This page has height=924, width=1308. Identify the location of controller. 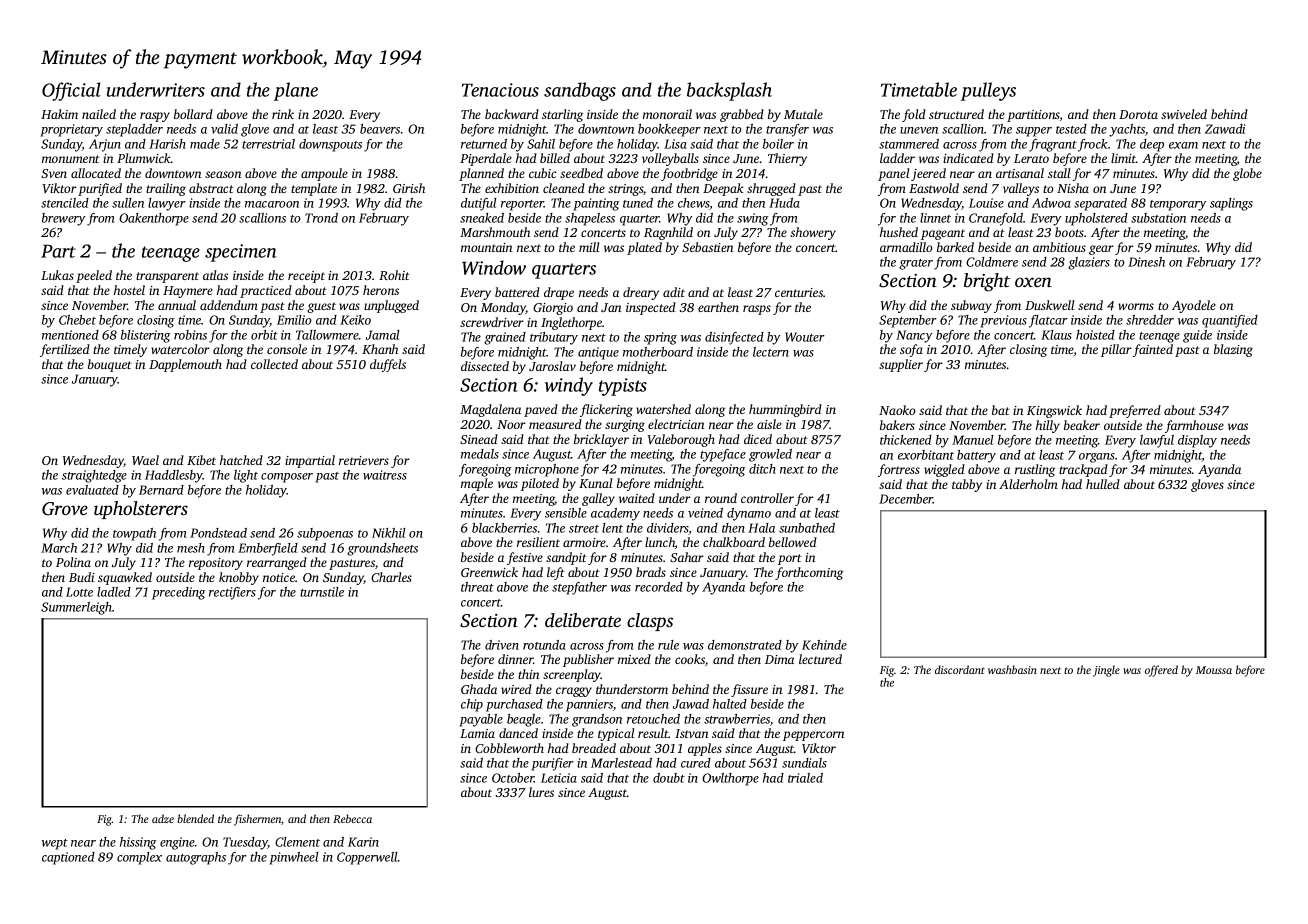
(767, 498).
